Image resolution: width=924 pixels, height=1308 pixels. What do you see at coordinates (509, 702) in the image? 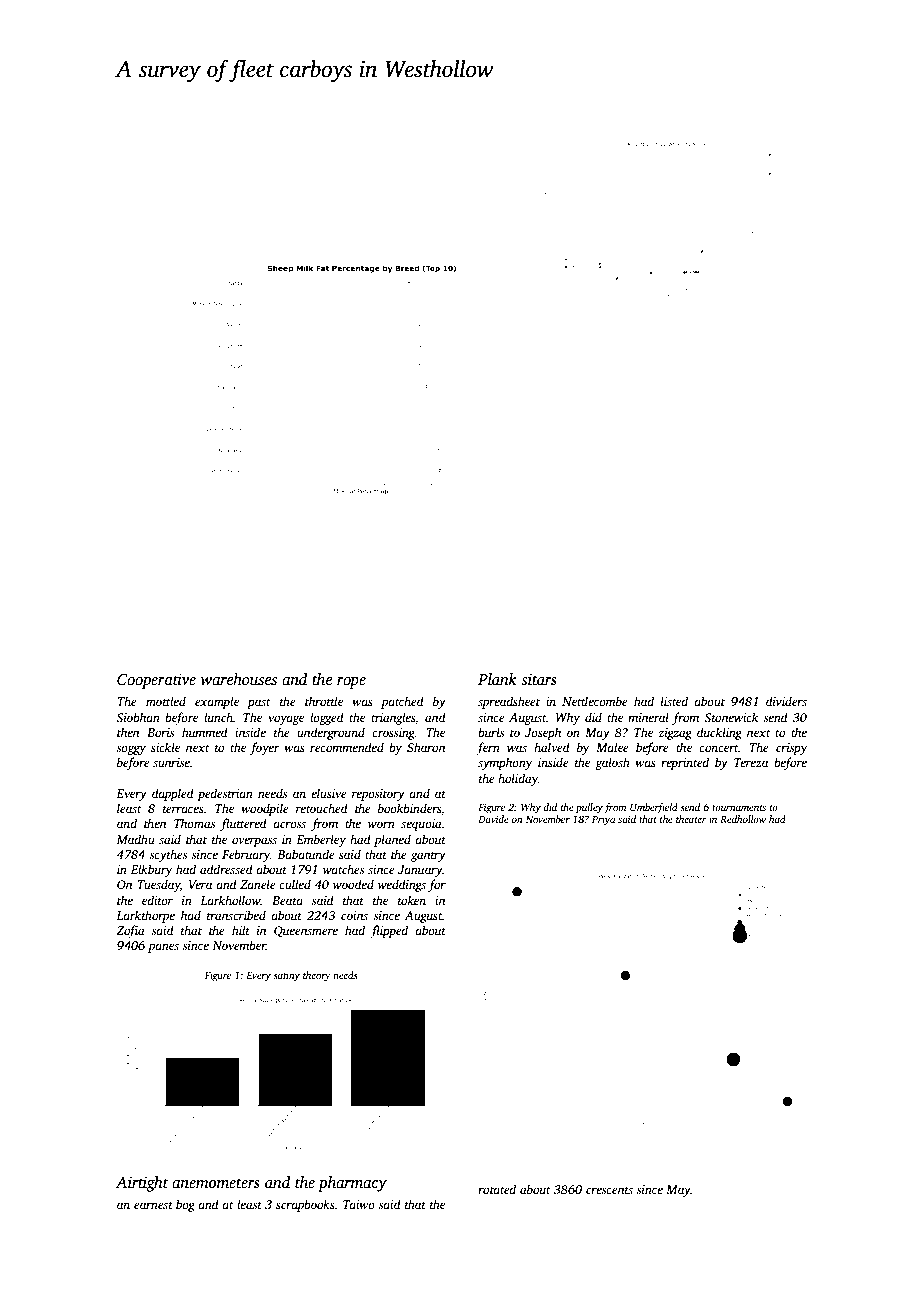
I see `spreadsheet` at bounding box center [509, 702].
